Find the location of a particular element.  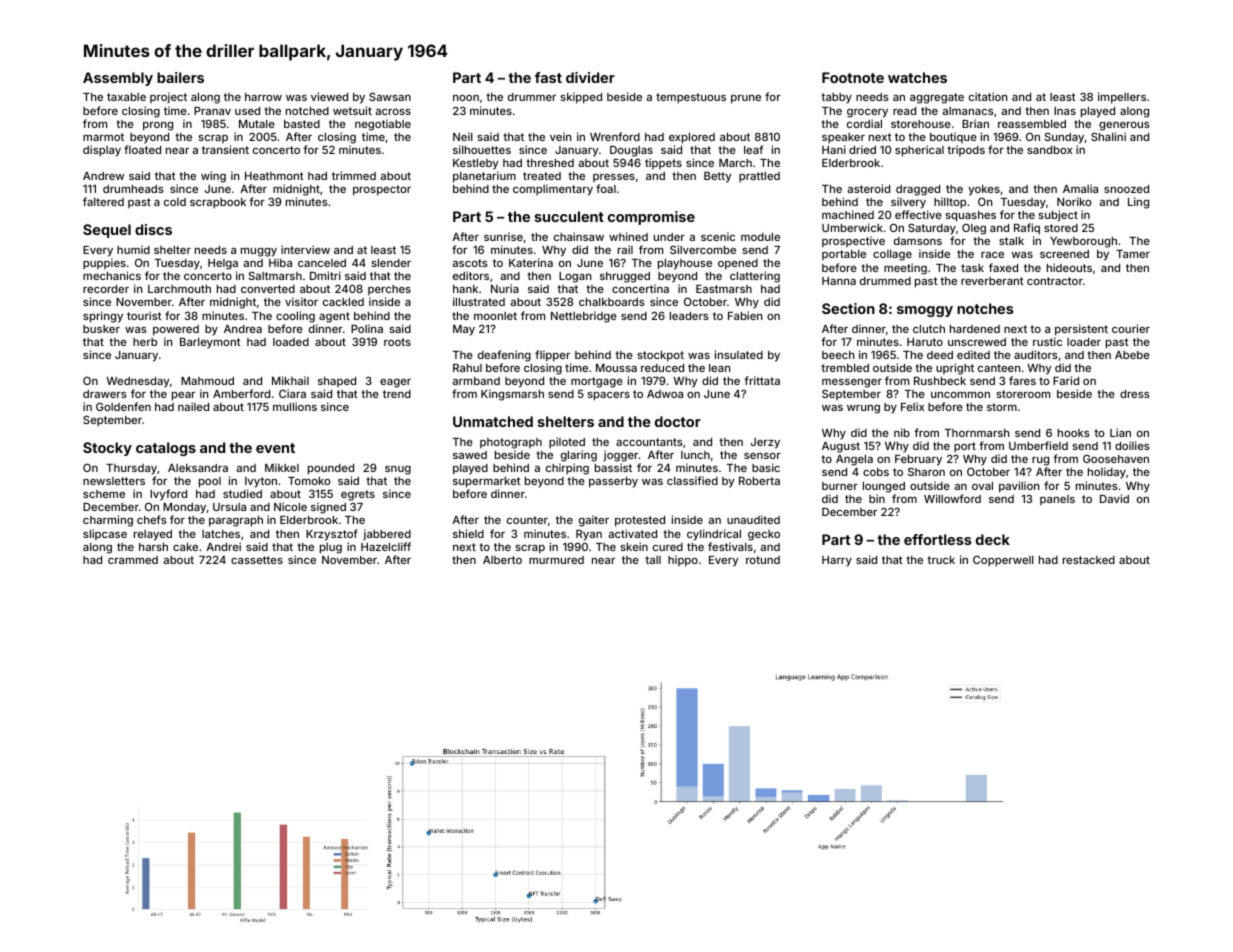

David is located at coordinates (1114, 498).
